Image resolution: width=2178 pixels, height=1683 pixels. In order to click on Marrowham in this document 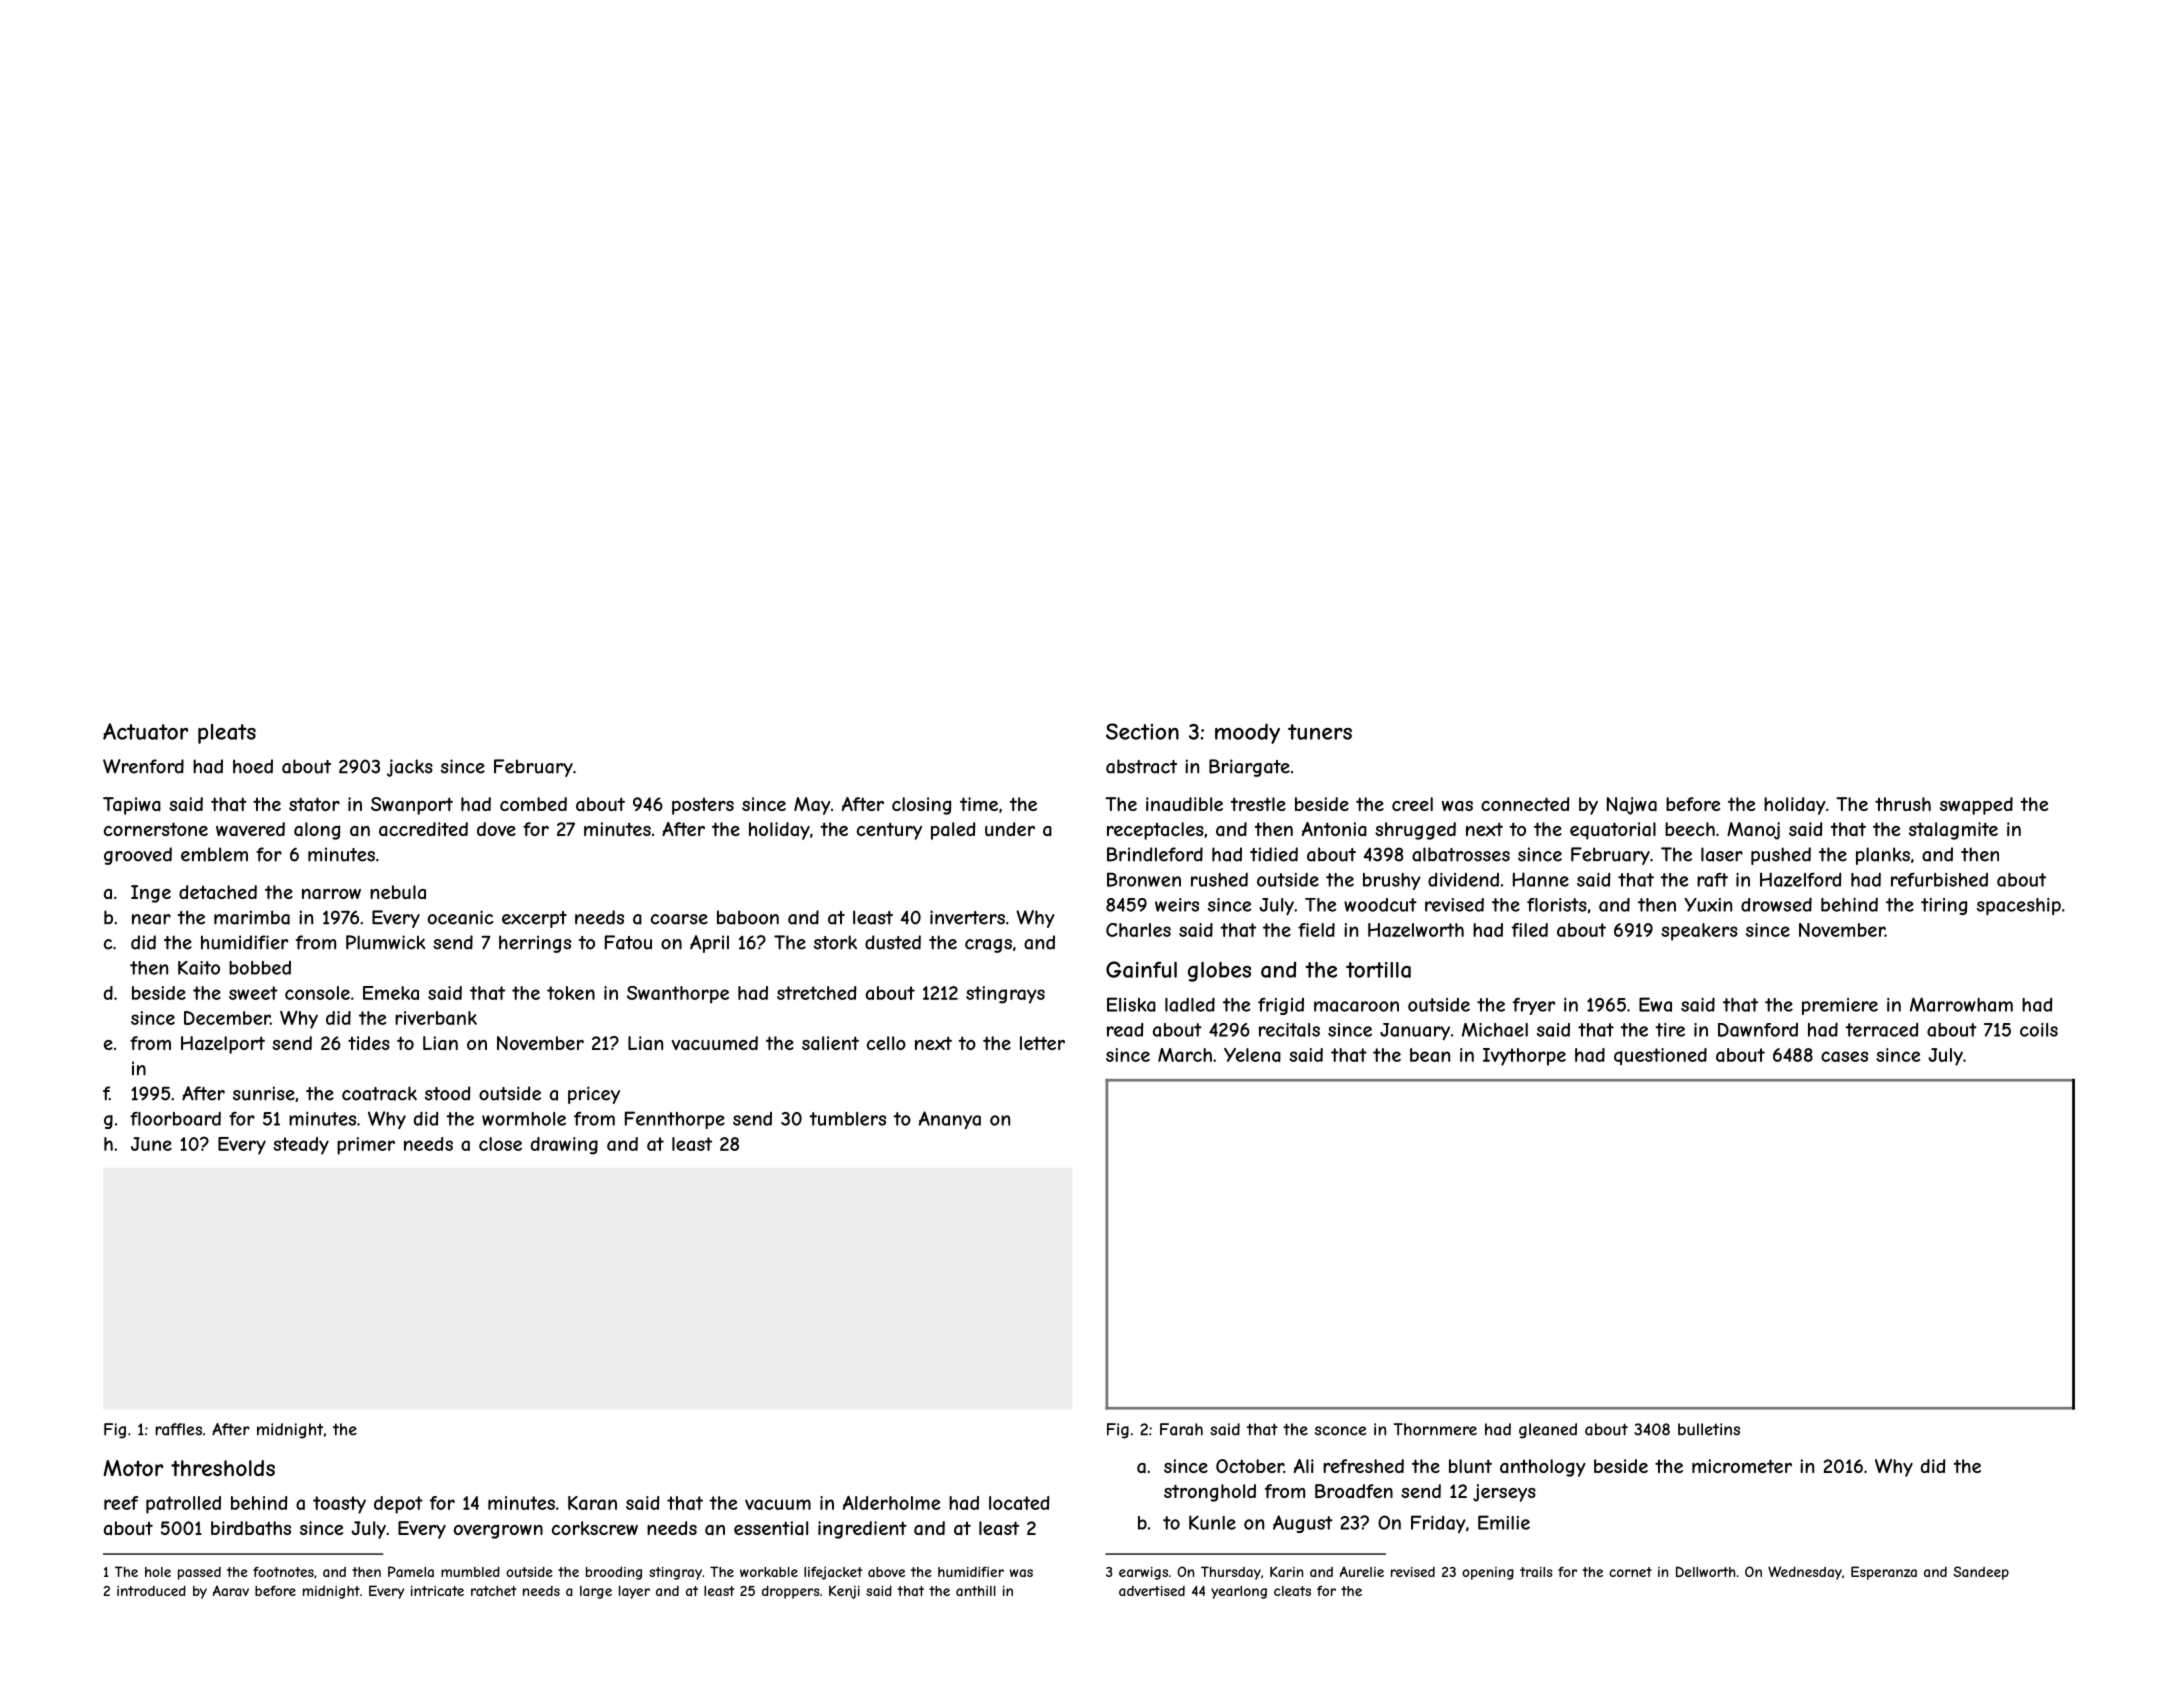, I will do `click(1961, 1004)`.
